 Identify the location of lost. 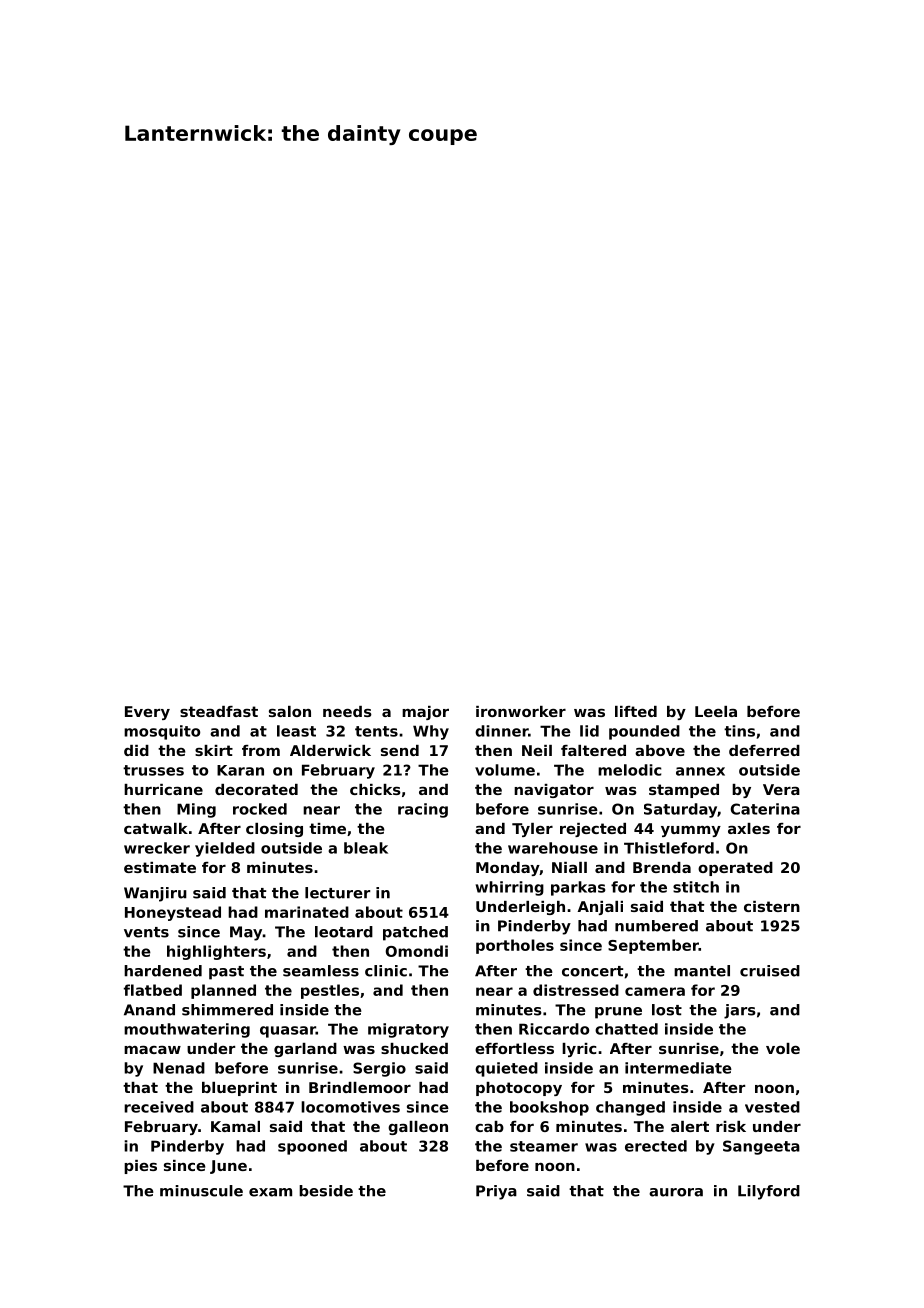
(667, 1010).
